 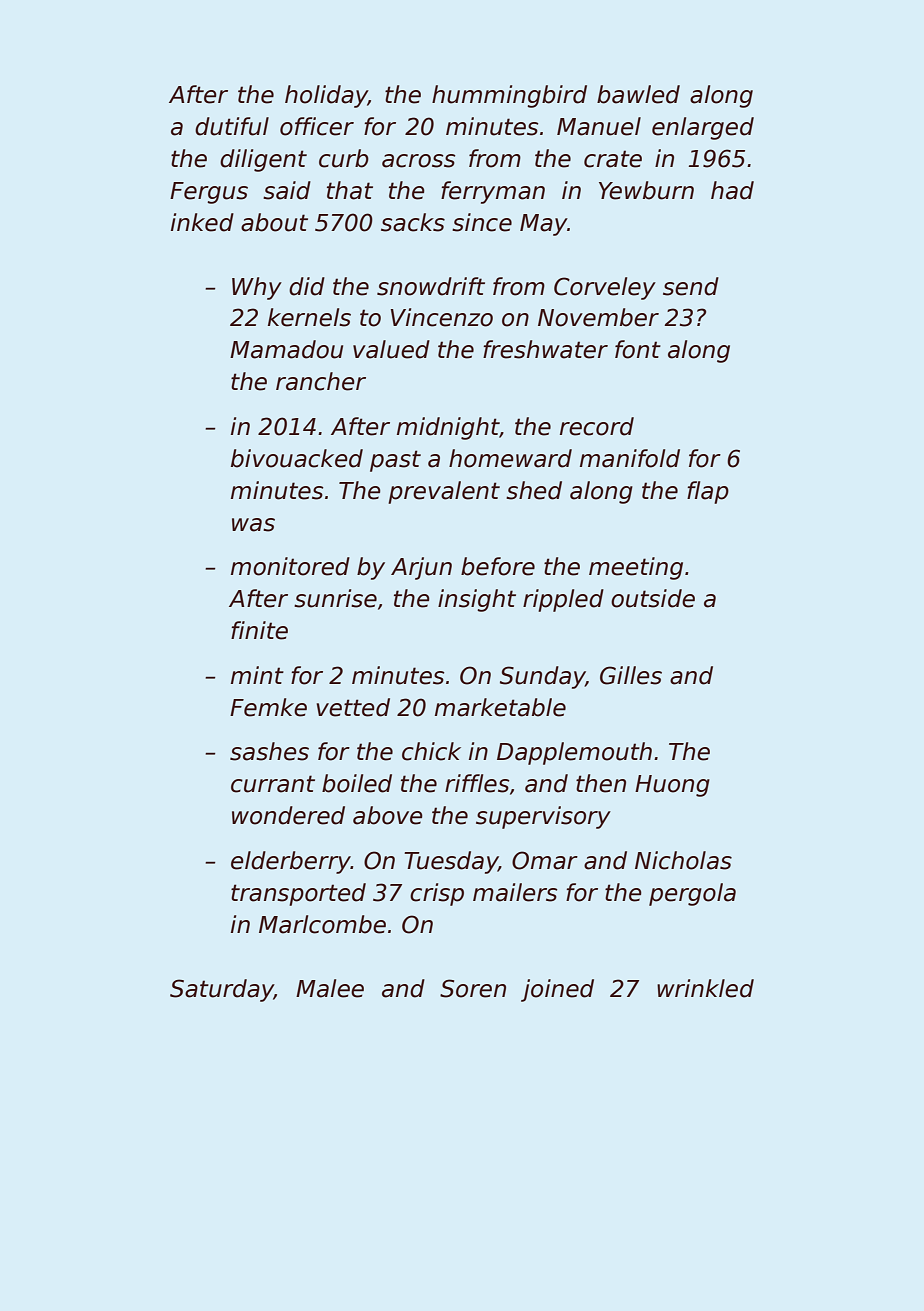 What do you see at coordinates (326, 96) in the document?
I see `holiday` at bounding box center [326, 96].
